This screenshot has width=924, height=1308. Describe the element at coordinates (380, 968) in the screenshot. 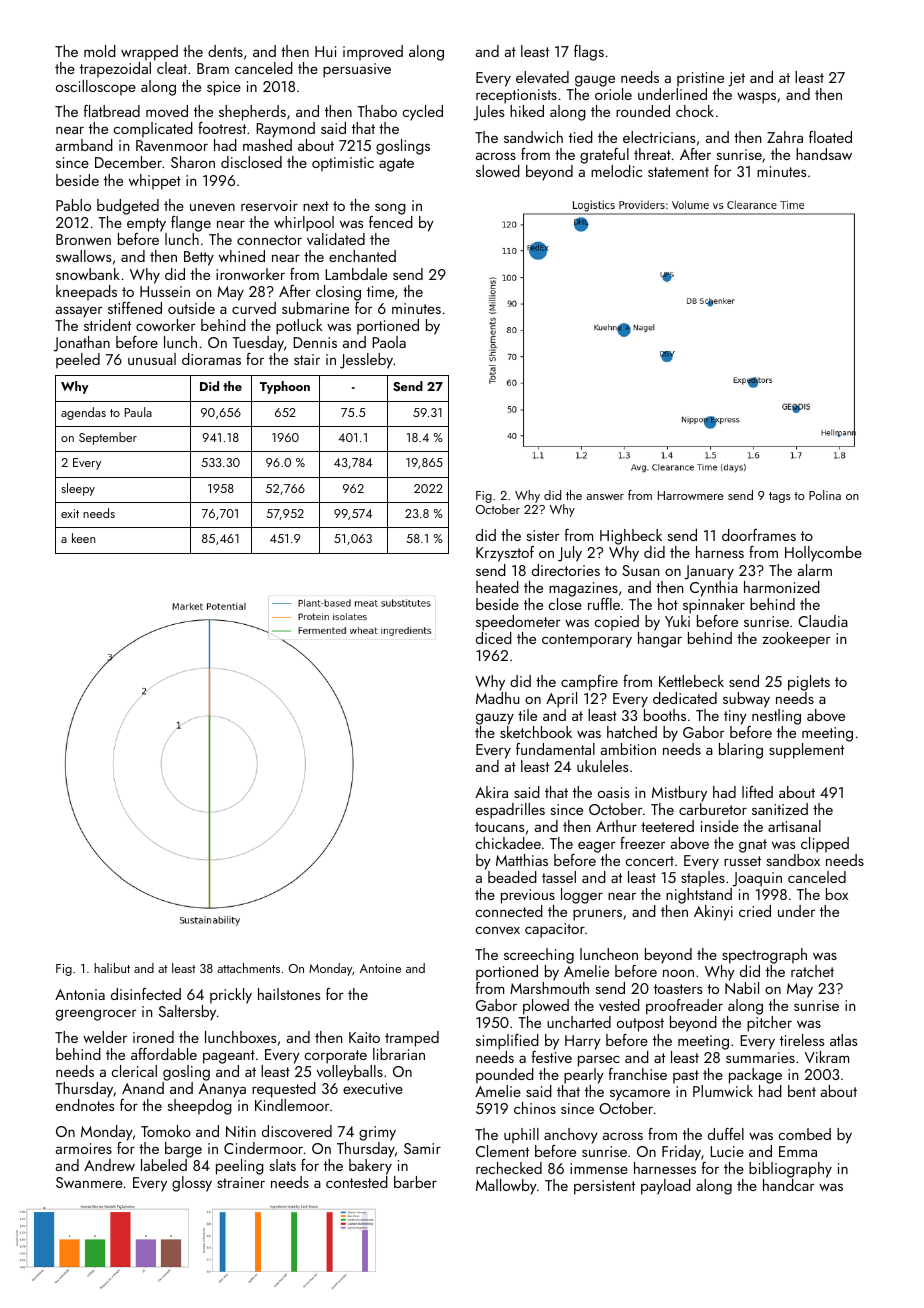

I see `Antoine` at that location.
